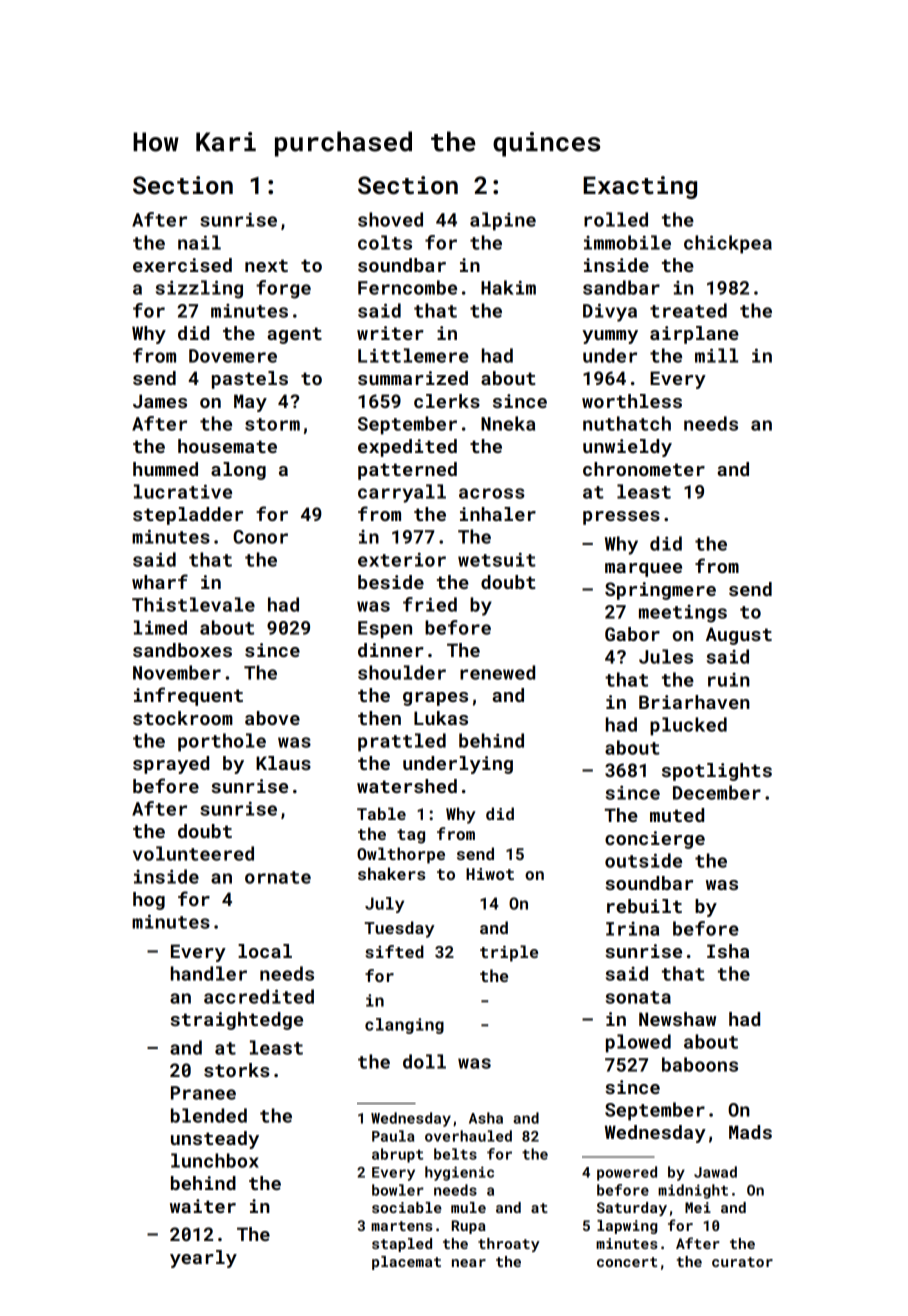 The height and width of the image is (1316, 908). Describe the element at coordinates (237, 1070) in the image. I see `storks` at that location.
